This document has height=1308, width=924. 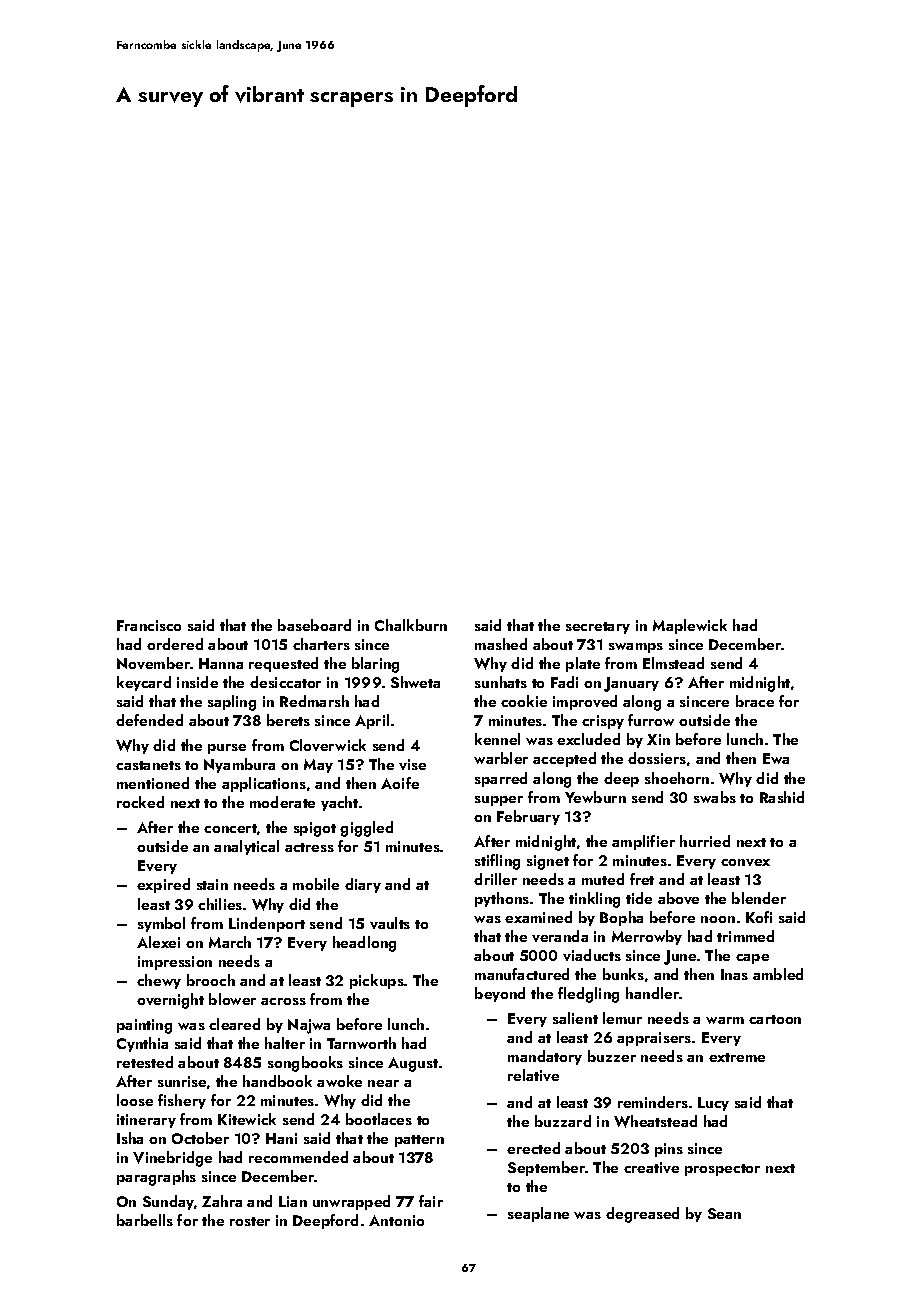 What do you see at coordinates (314, 625) in the document?
I see `baseboard` at bounding box center [314, 625].
